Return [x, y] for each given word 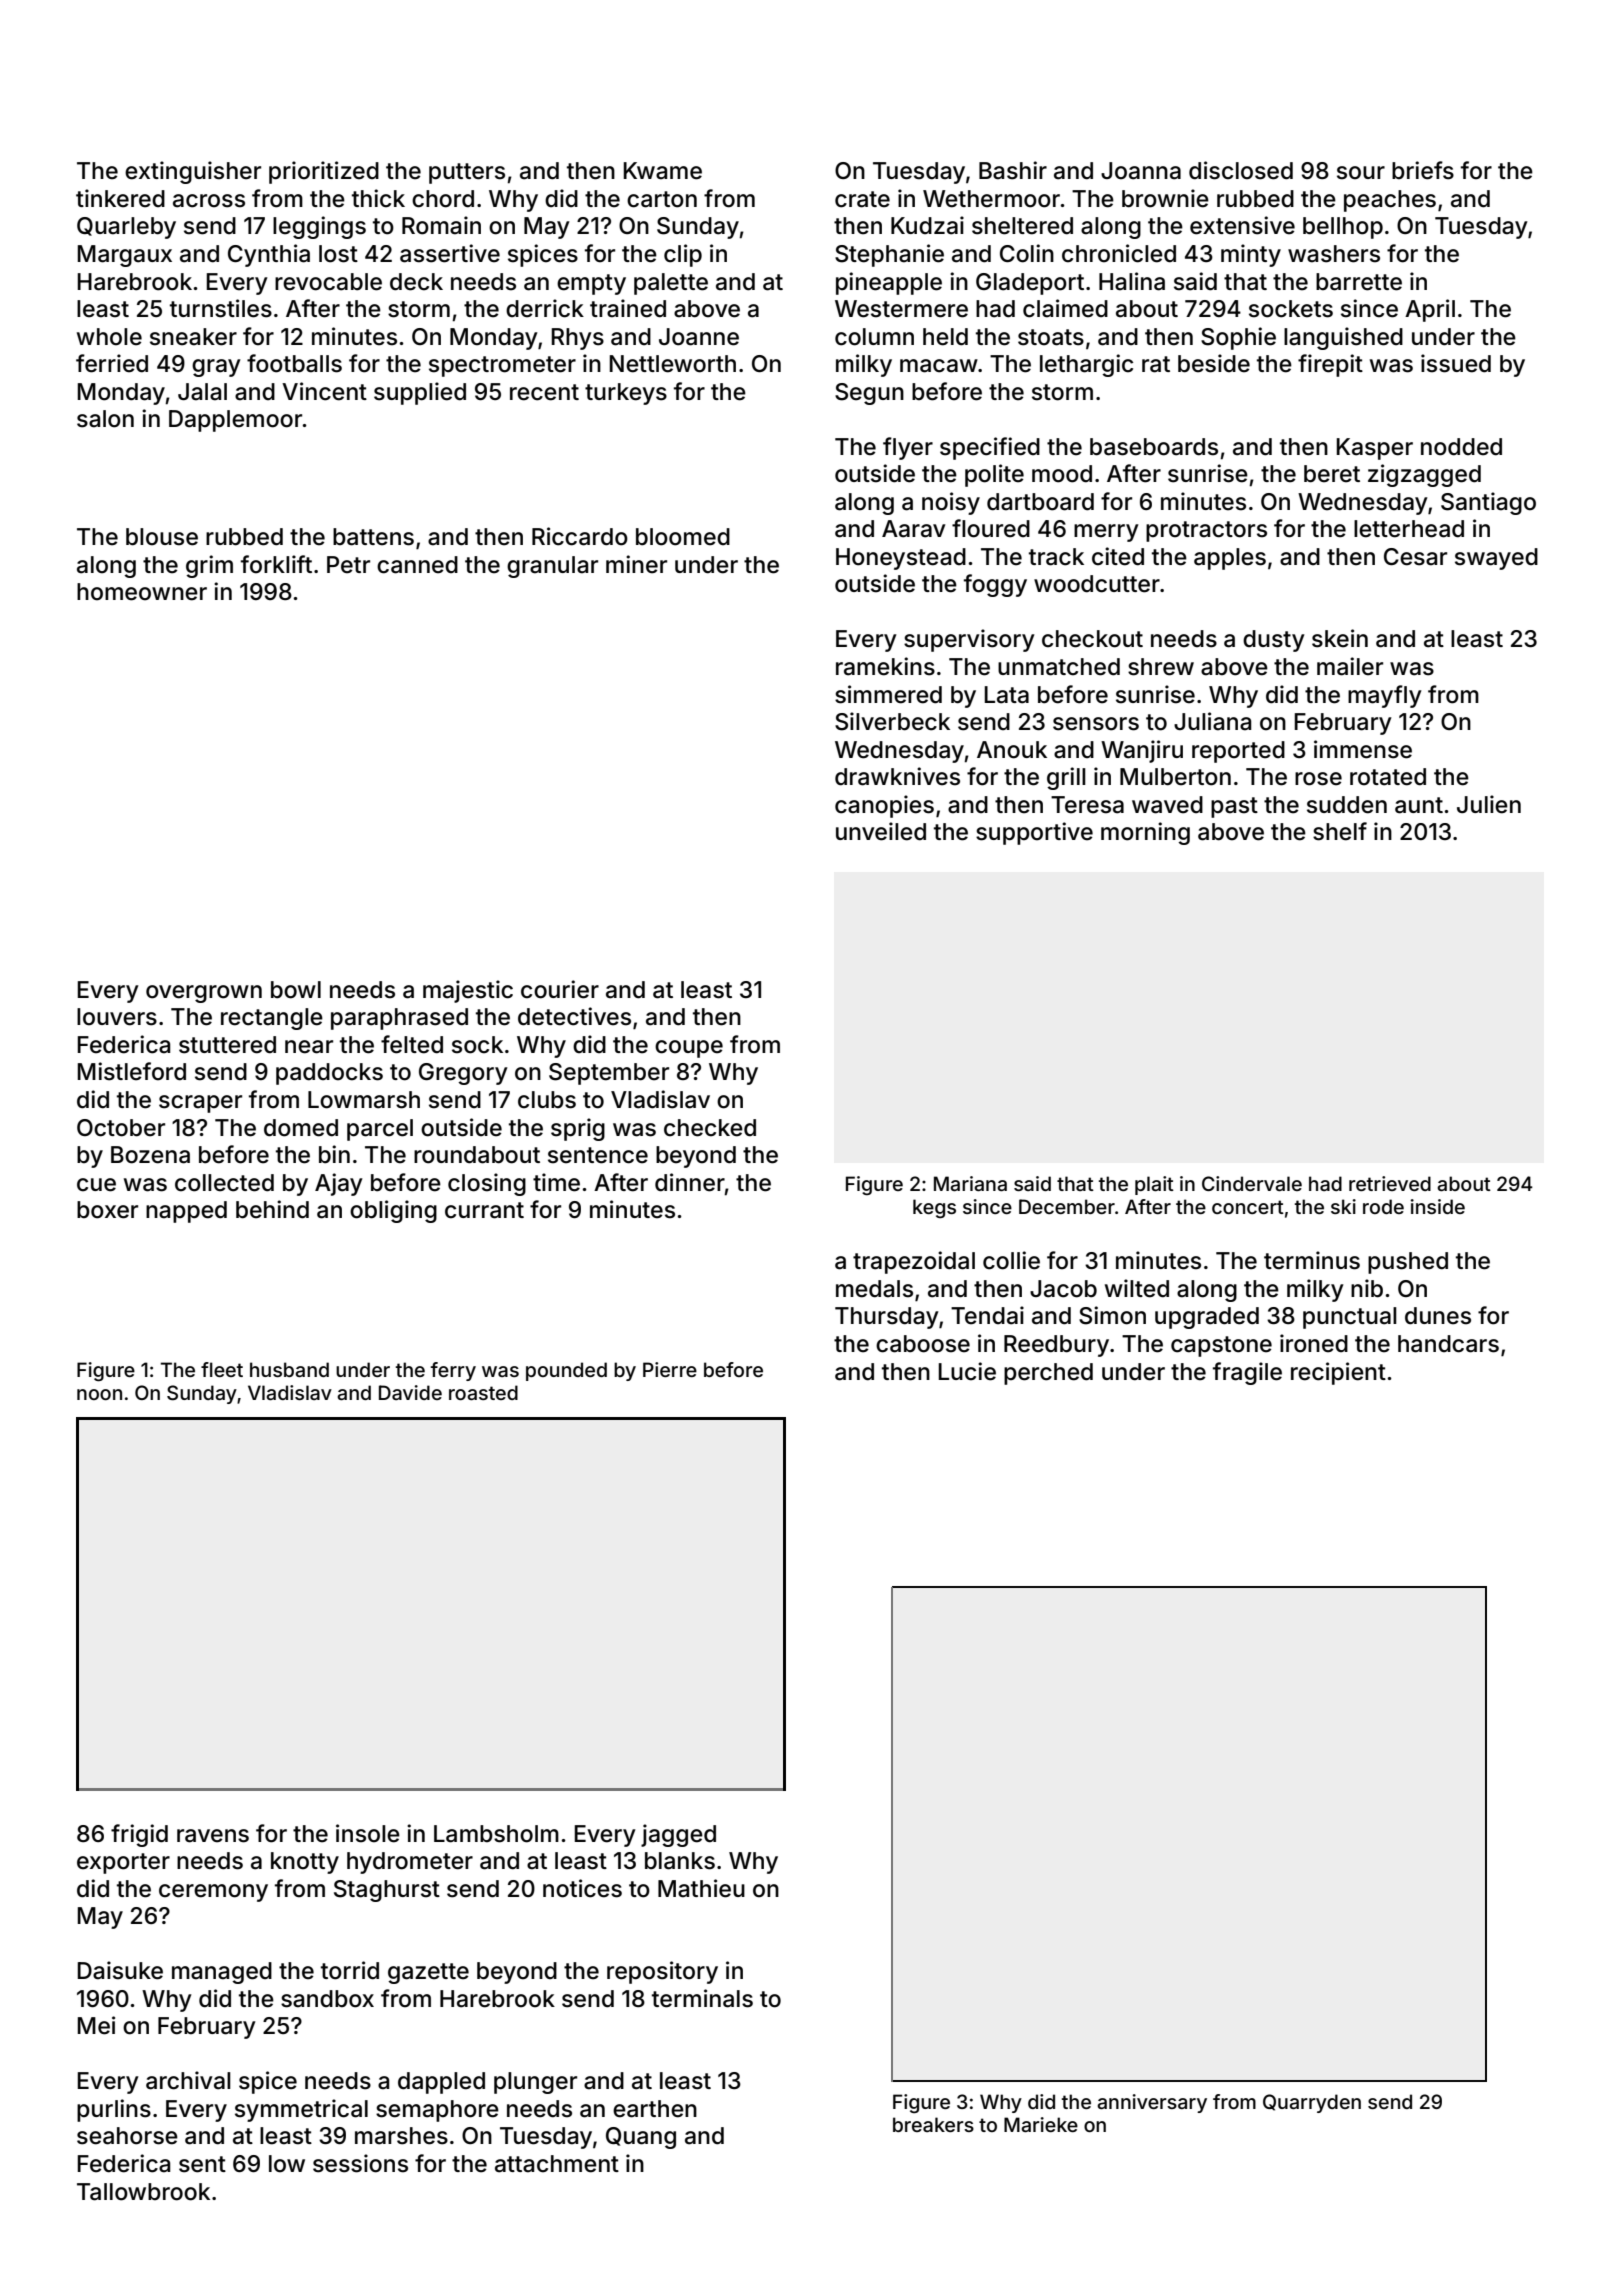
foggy [995, 585]
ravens [213, 1836]
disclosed [1241, 170]
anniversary [1152, 2103]
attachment [557, 2164]
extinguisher [193, 172]
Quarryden [1312, 2103]
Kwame [663, 171]
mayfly [1384, 696]
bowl [296, 990]
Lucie [967, 1371]
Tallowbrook [143, 2192]
